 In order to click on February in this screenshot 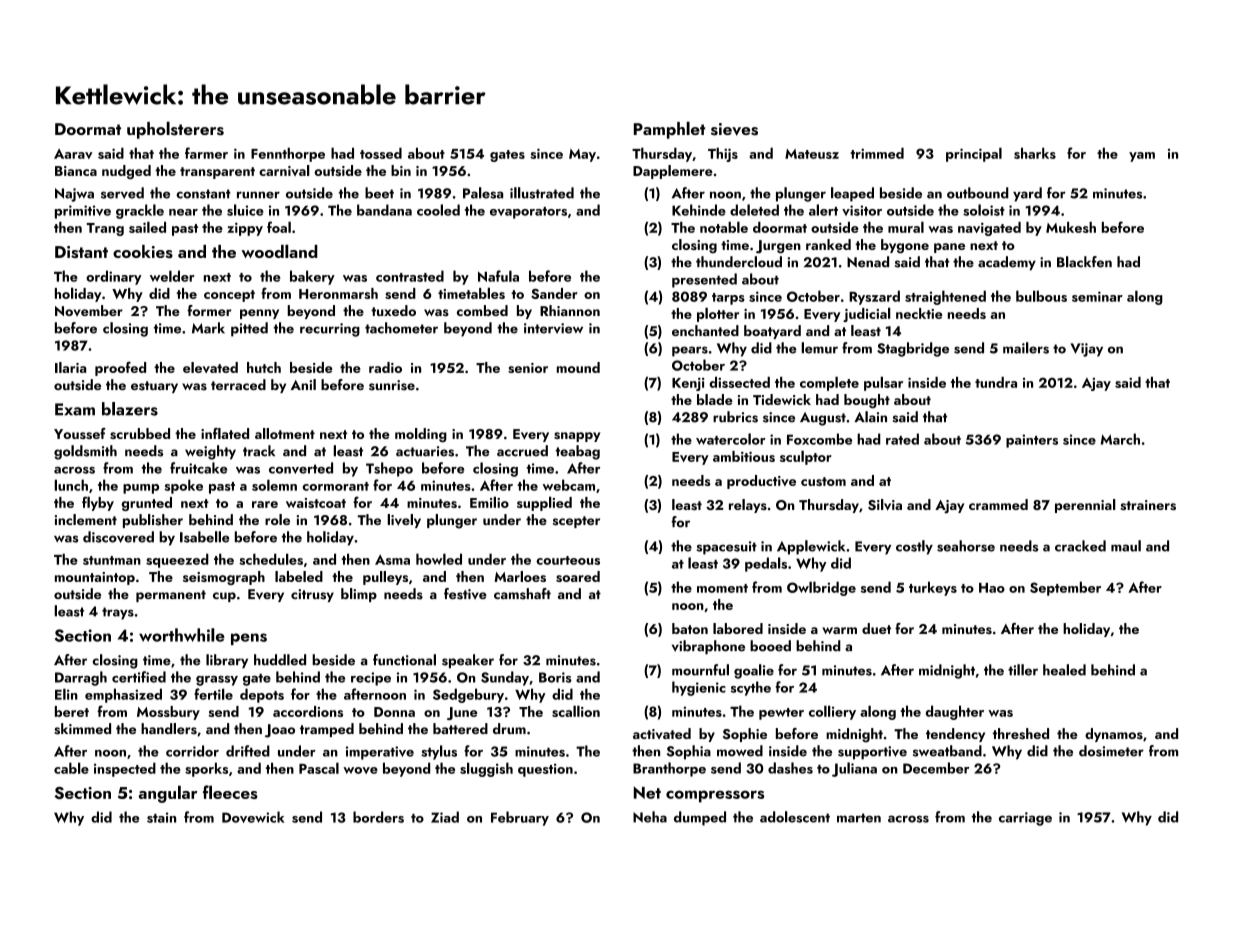, I will do `click(520, 818)`.
